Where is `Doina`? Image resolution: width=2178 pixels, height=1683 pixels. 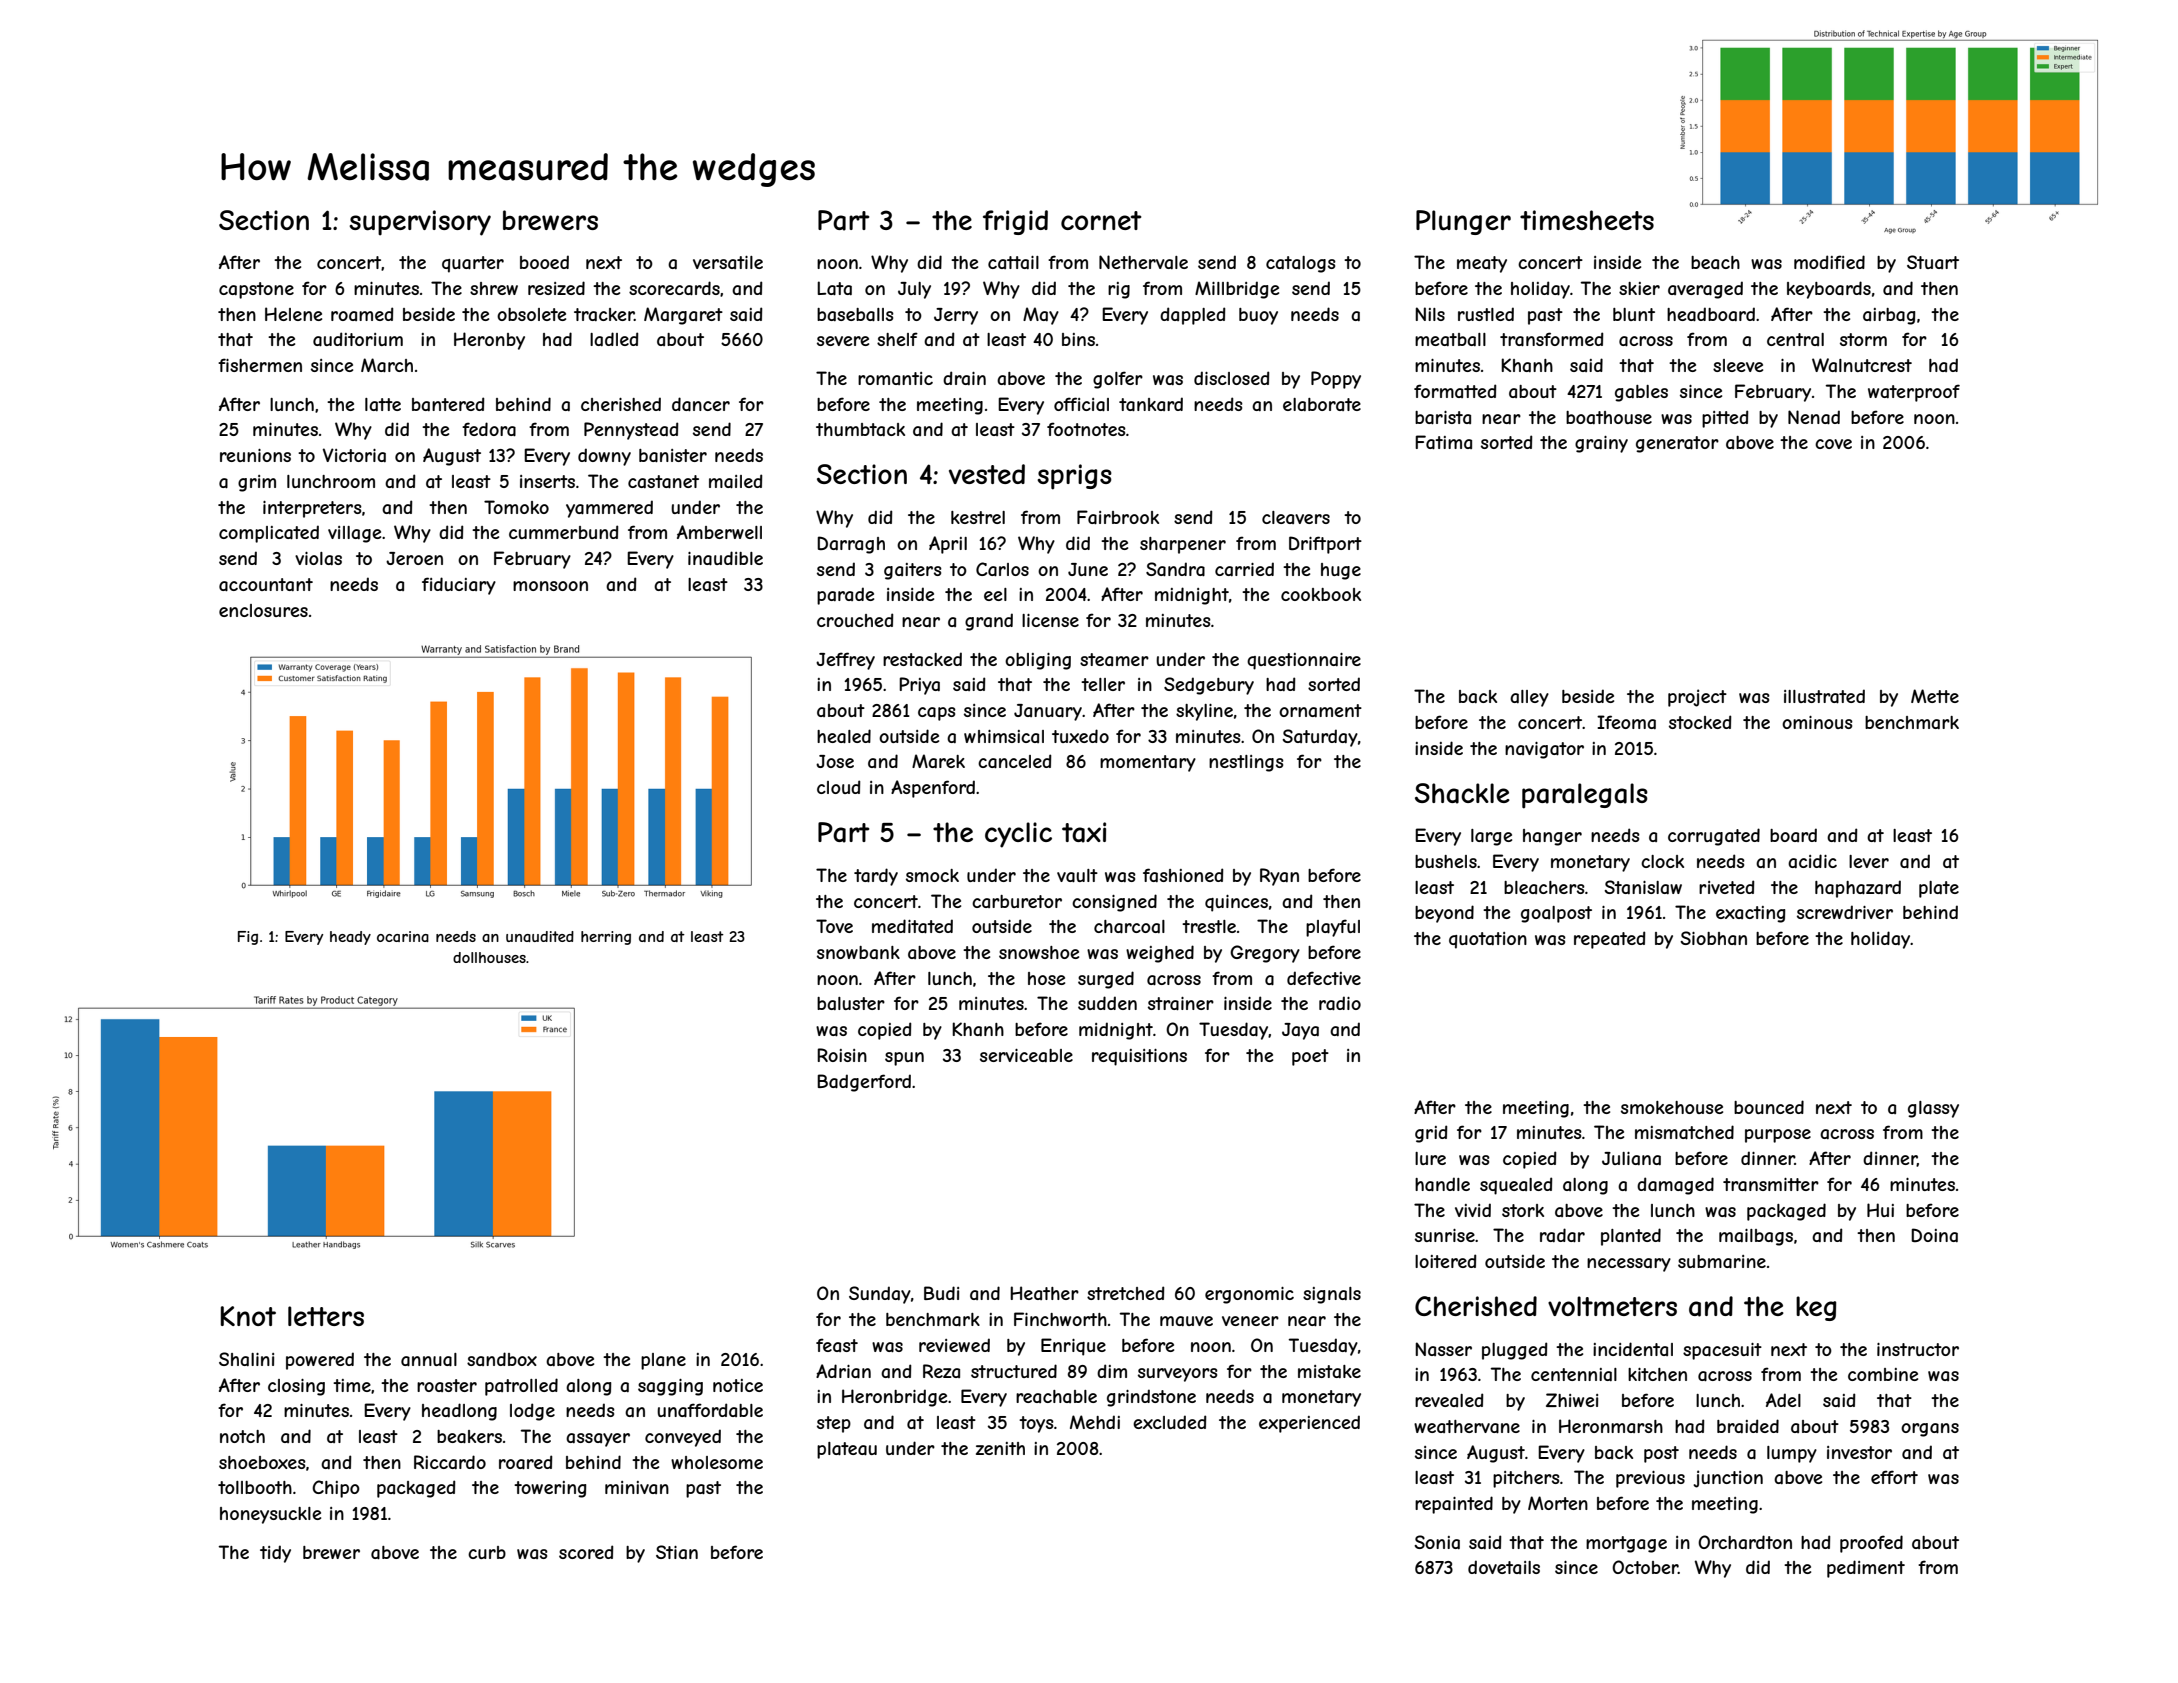 Doina is located at coordinates (1934, 1235).
